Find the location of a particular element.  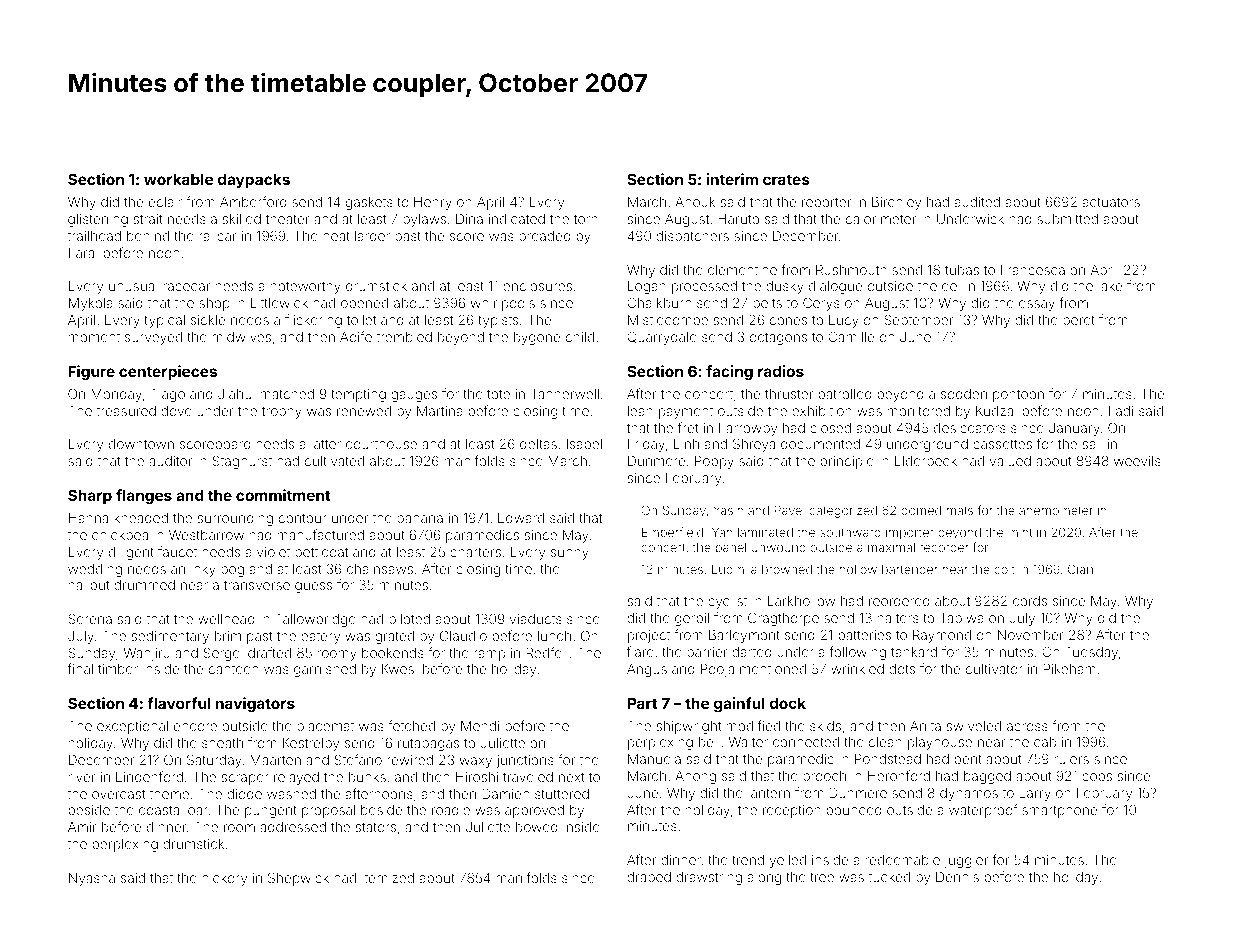

drawstring is located at coordinates (709, 878).
